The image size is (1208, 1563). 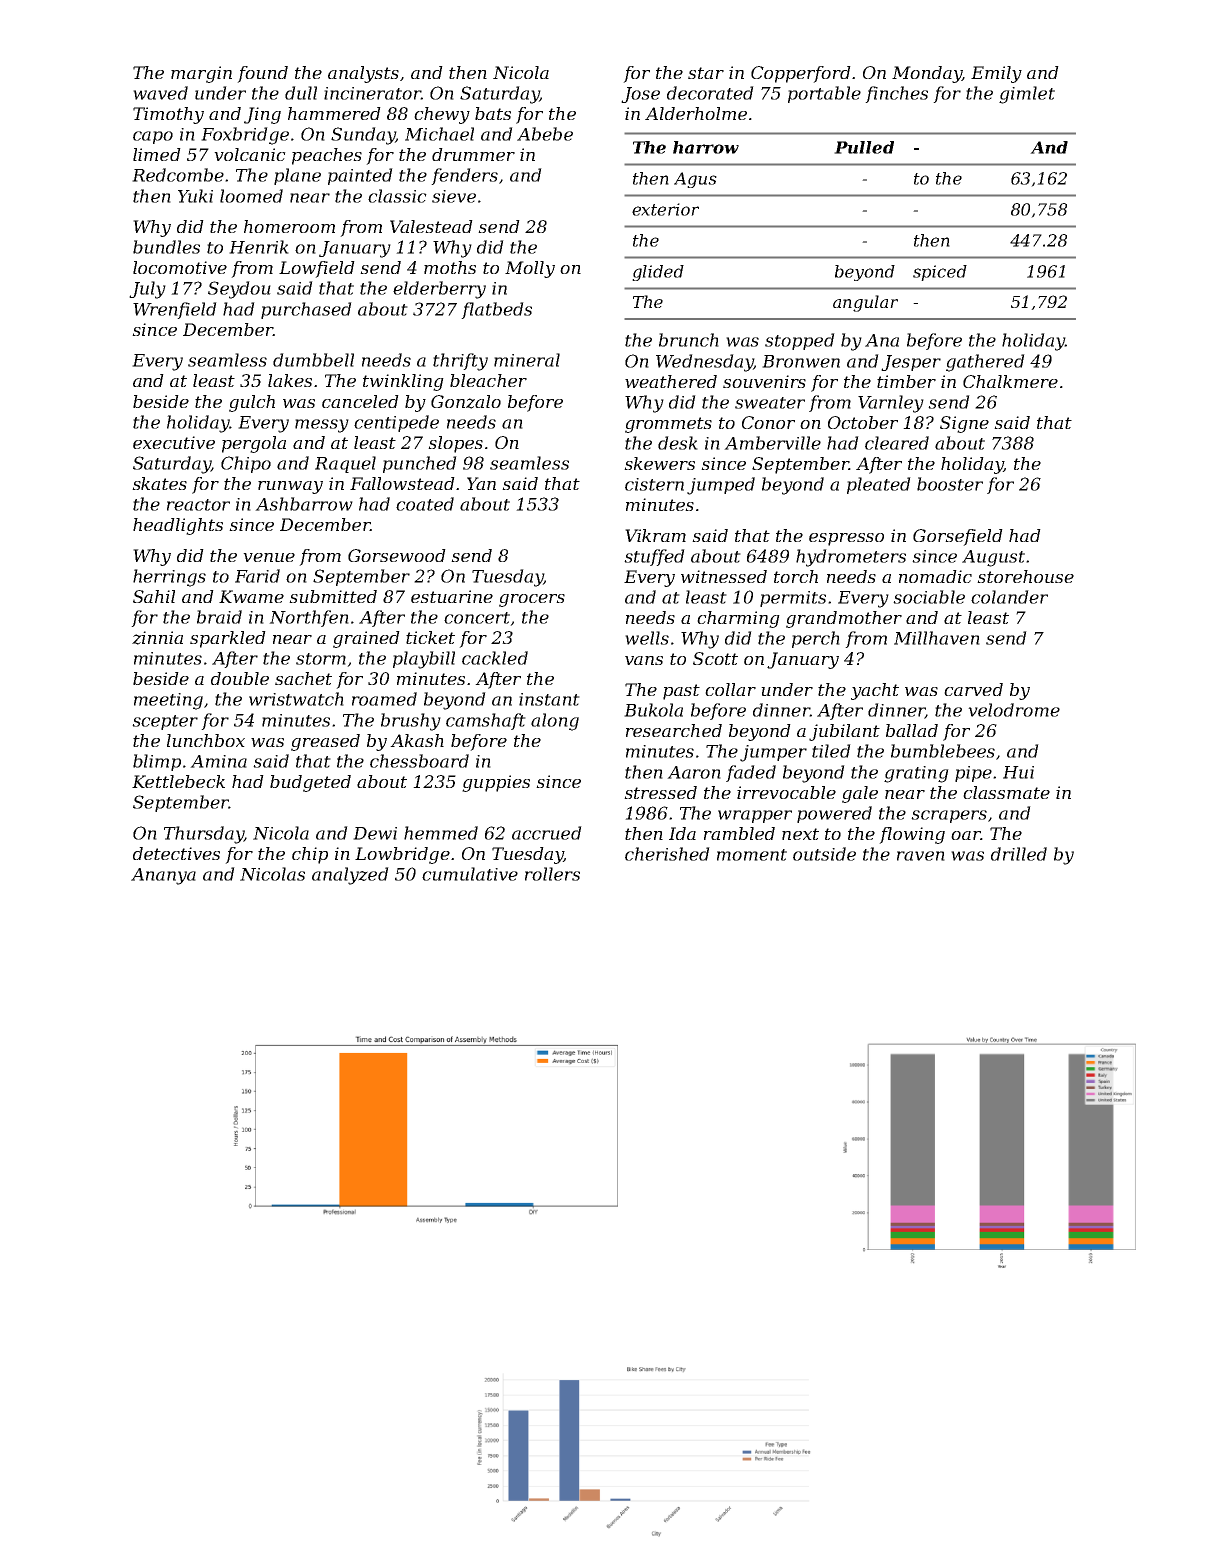 What do you see at coordinates (552, 874) in the screenshot?
I see `rollers` at bounding box center [552, 874].
